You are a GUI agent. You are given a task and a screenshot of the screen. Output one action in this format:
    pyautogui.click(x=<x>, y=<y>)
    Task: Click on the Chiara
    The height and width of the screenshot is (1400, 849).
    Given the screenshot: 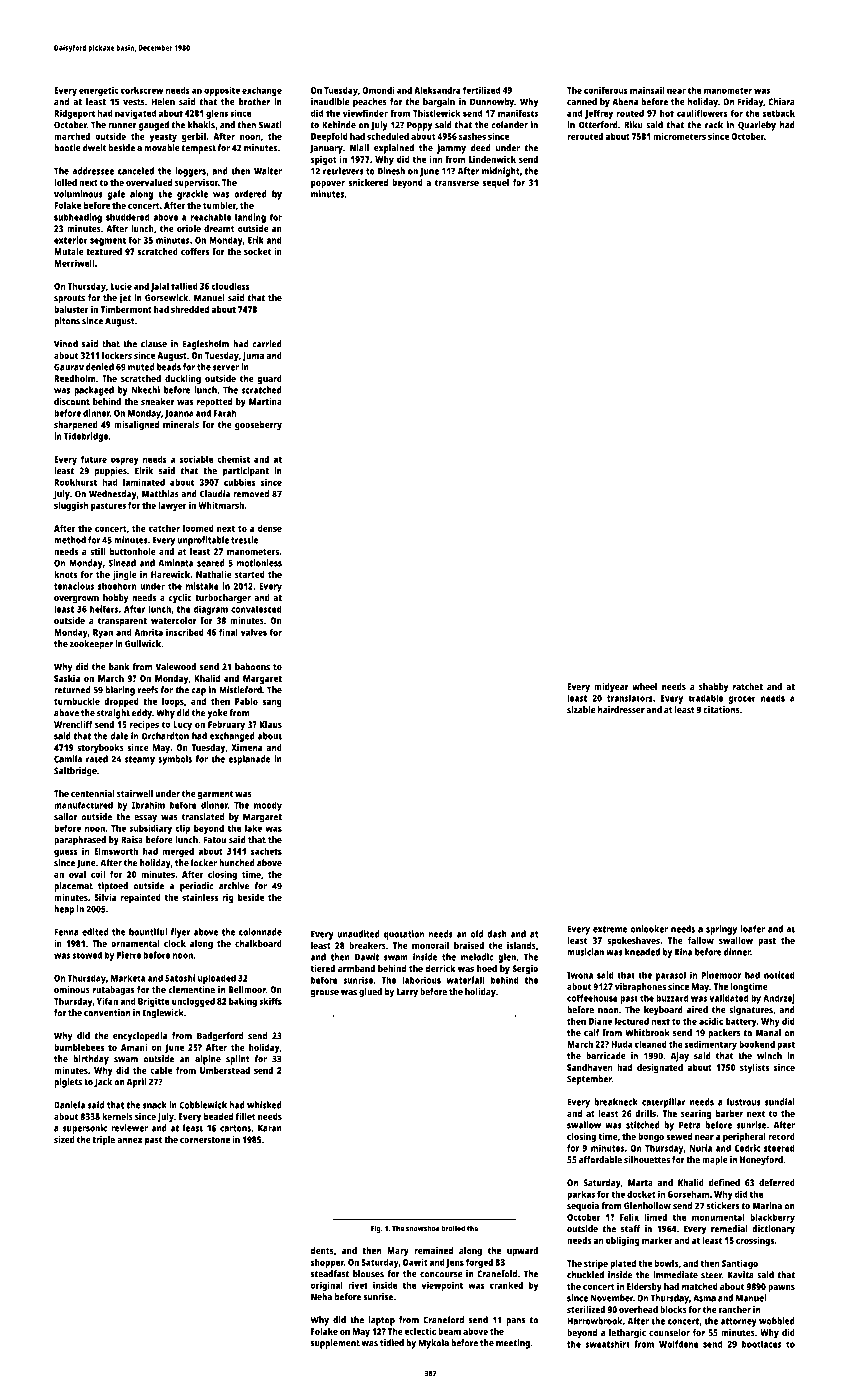 What is the action you would take?
    pyautogui.click(x=781, y=102)
